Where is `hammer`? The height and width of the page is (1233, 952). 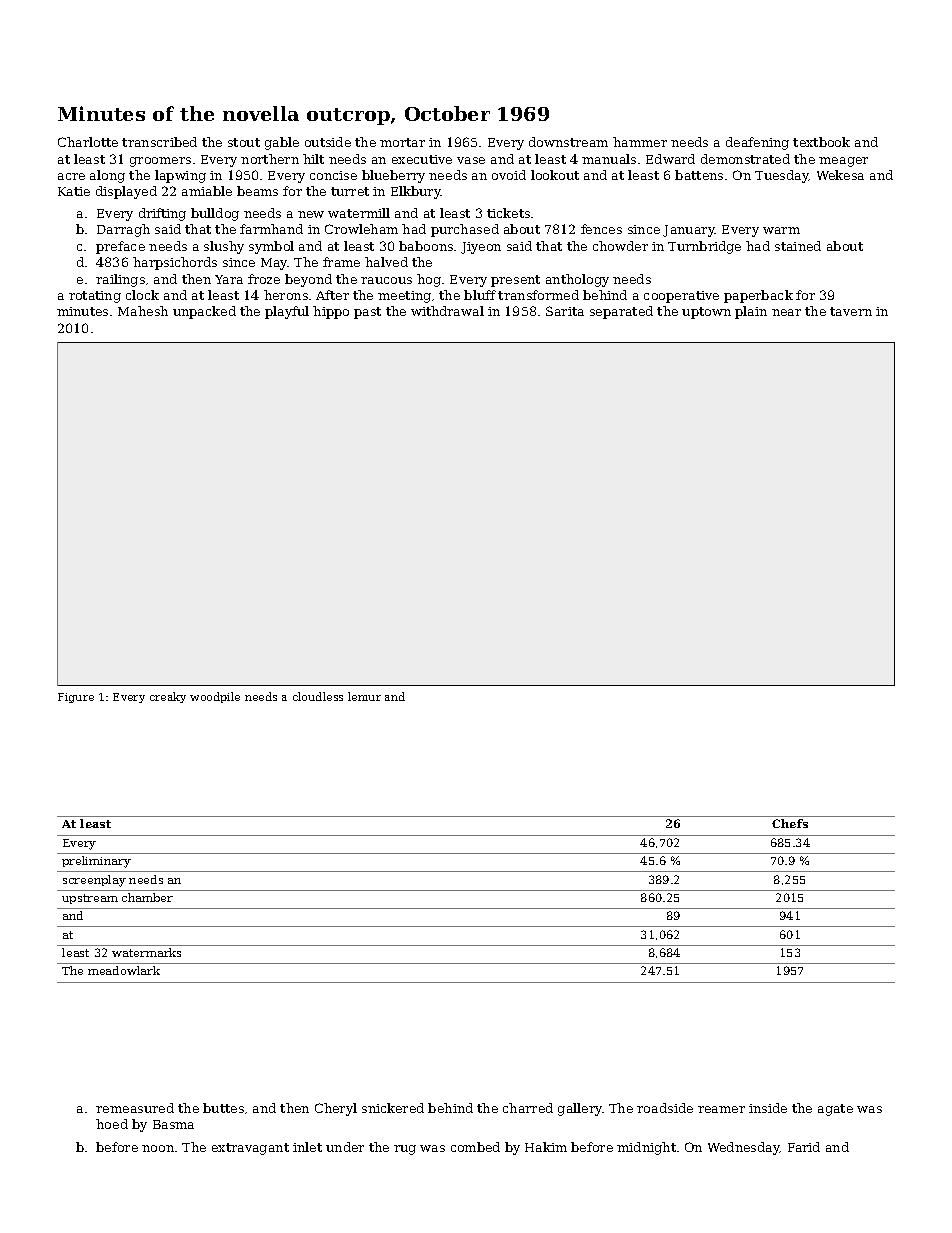 hammer is located at coordinates (640, 142).
